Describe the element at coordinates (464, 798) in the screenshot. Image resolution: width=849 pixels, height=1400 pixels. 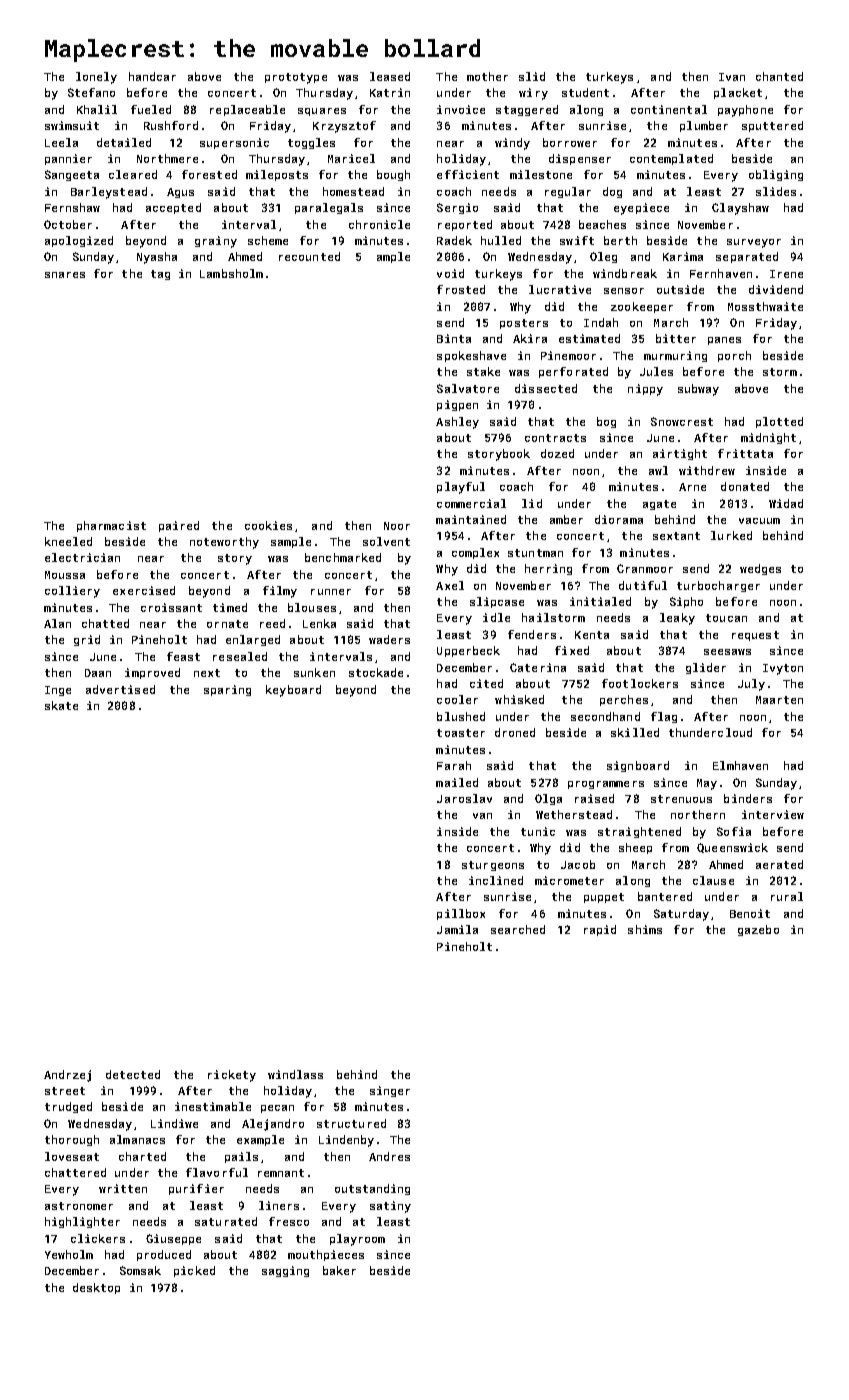
I see `Jaroslav` at that location.
